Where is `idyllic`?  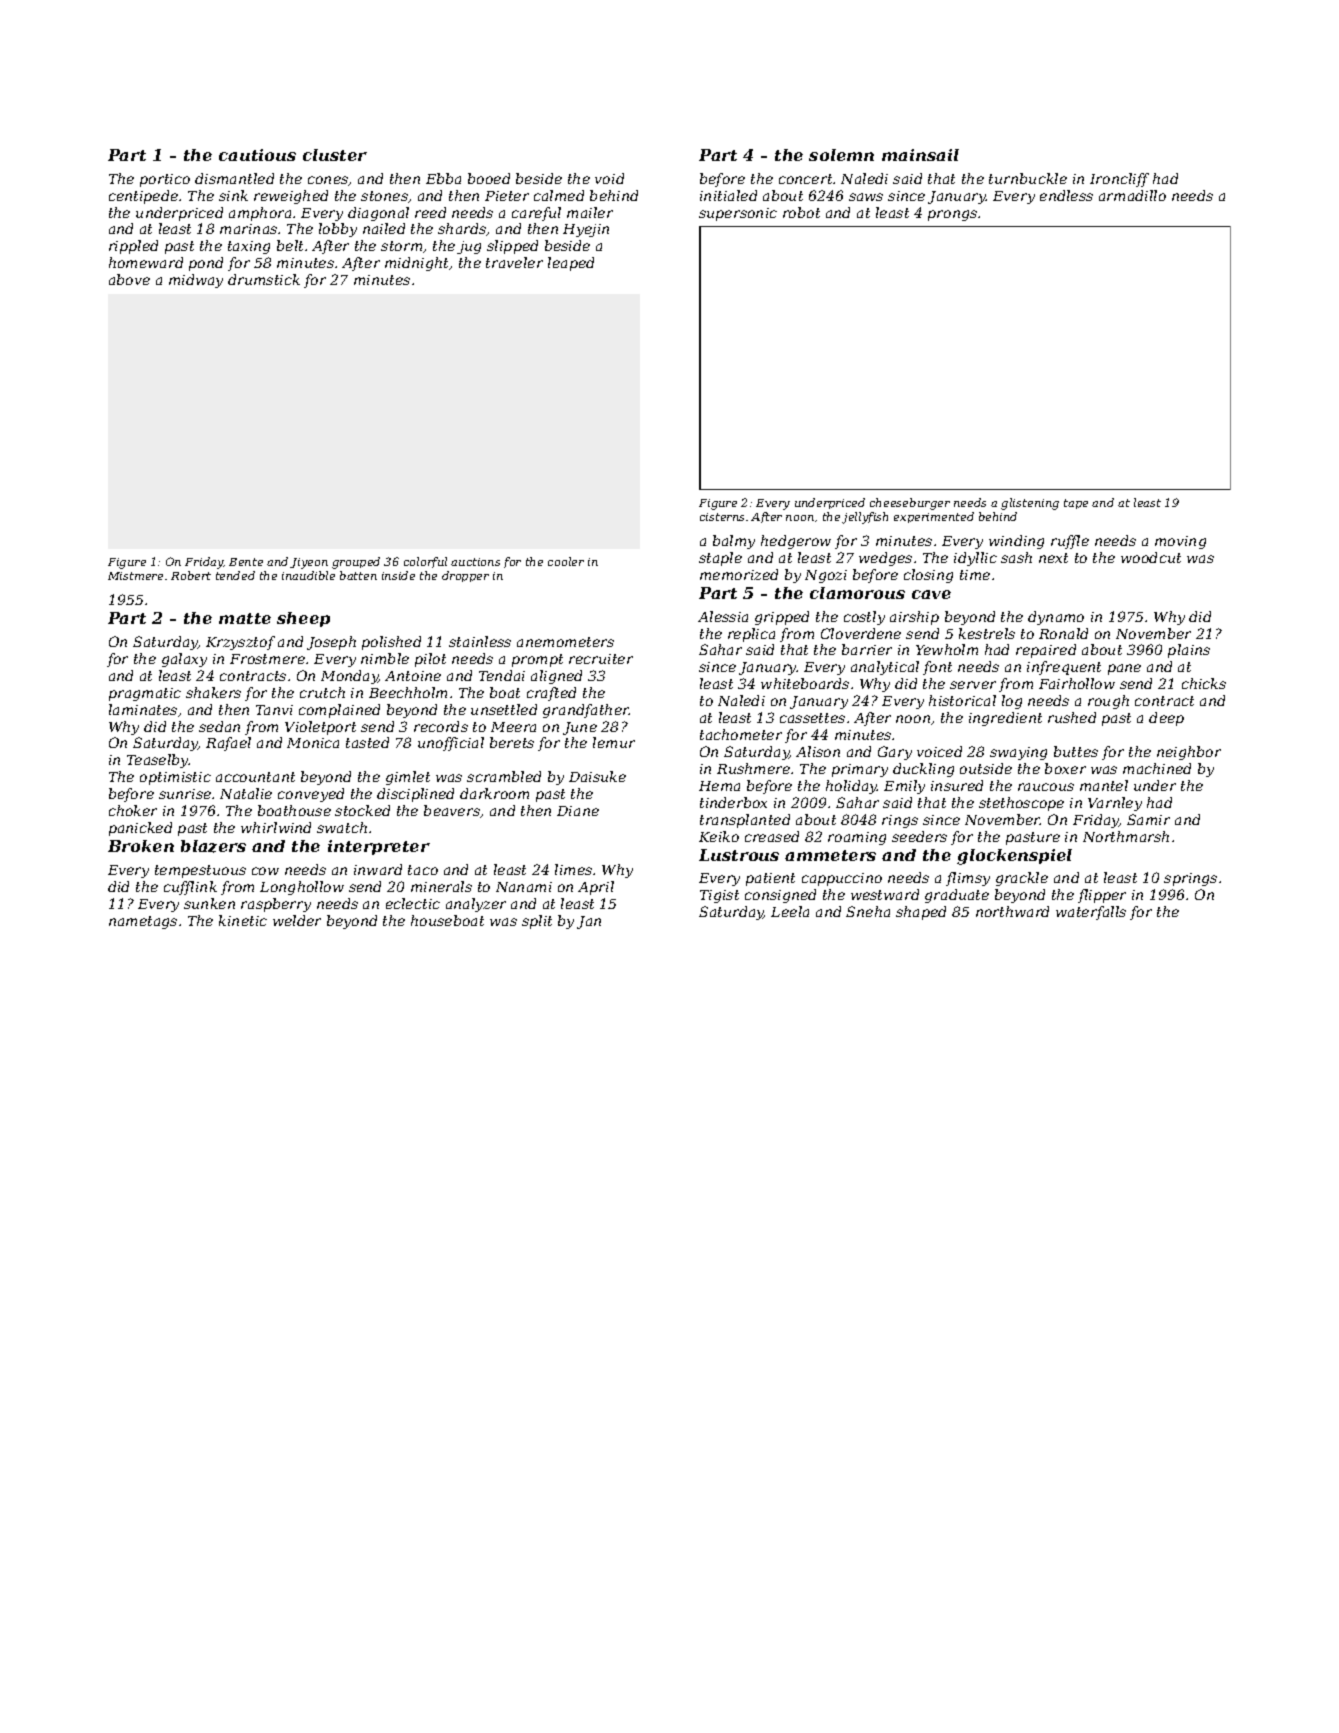 idyllic is located at coordinates (975, 559).
